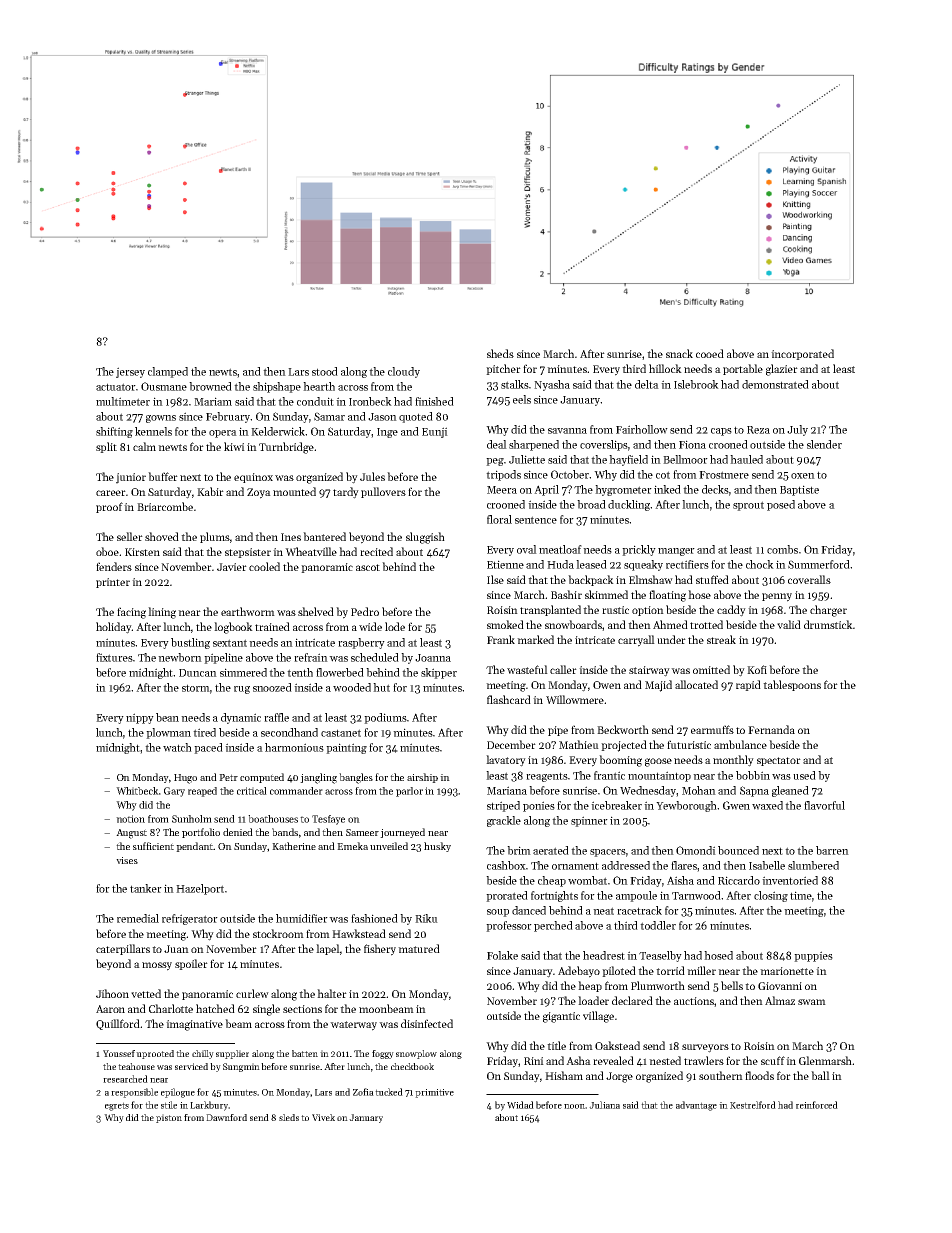 Image resolution: width=952 pixels, height=1233 pixels. Describe the element at coordinates (233, 628) in the document. I see `logbook` at that location.
